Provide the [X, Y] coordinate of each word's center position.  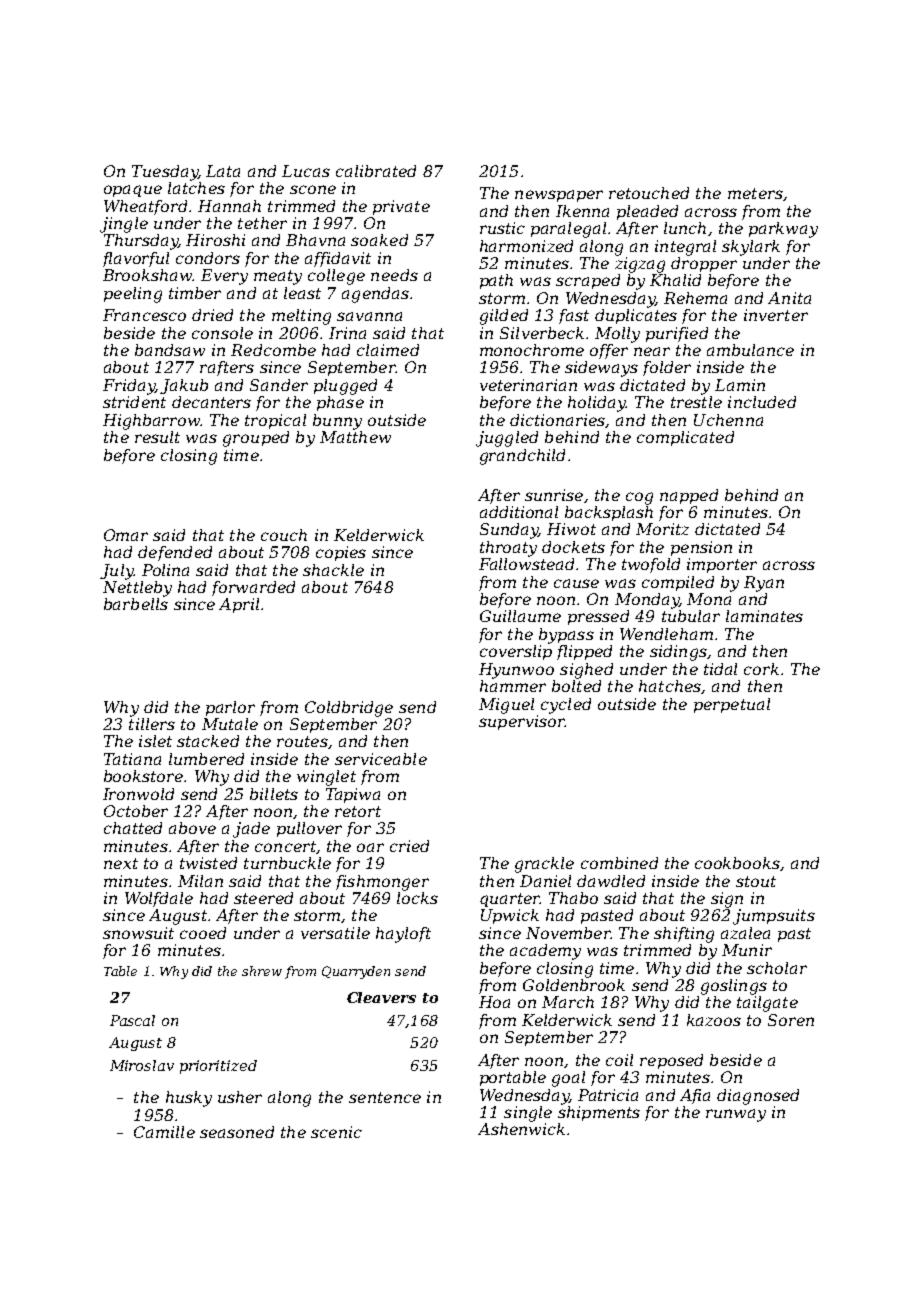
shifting [684, 935]
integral [685, 248]
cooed [203, 933]
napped [689, 496]
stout [756, 881]
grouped [256, 439]
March [568, 1002]
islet [155, 741]
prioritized [218, 1067]
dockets [573, 547]
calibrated [376, 171]
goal [568, 1079]
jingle [124, 225]
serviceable [381, 759]
